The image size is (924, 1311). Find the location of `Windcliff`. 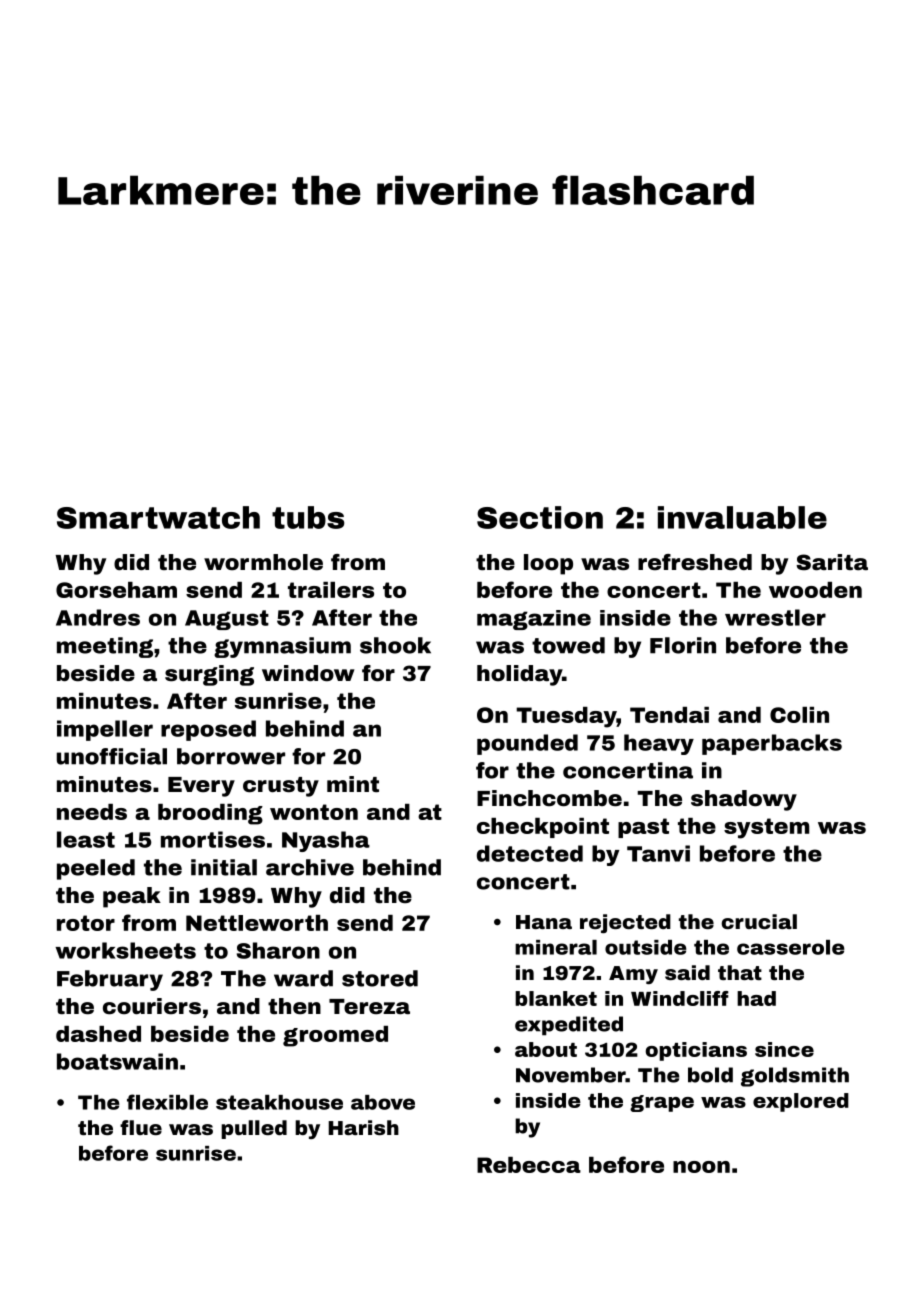

Windcliff is located at coordinates (680, 998).
